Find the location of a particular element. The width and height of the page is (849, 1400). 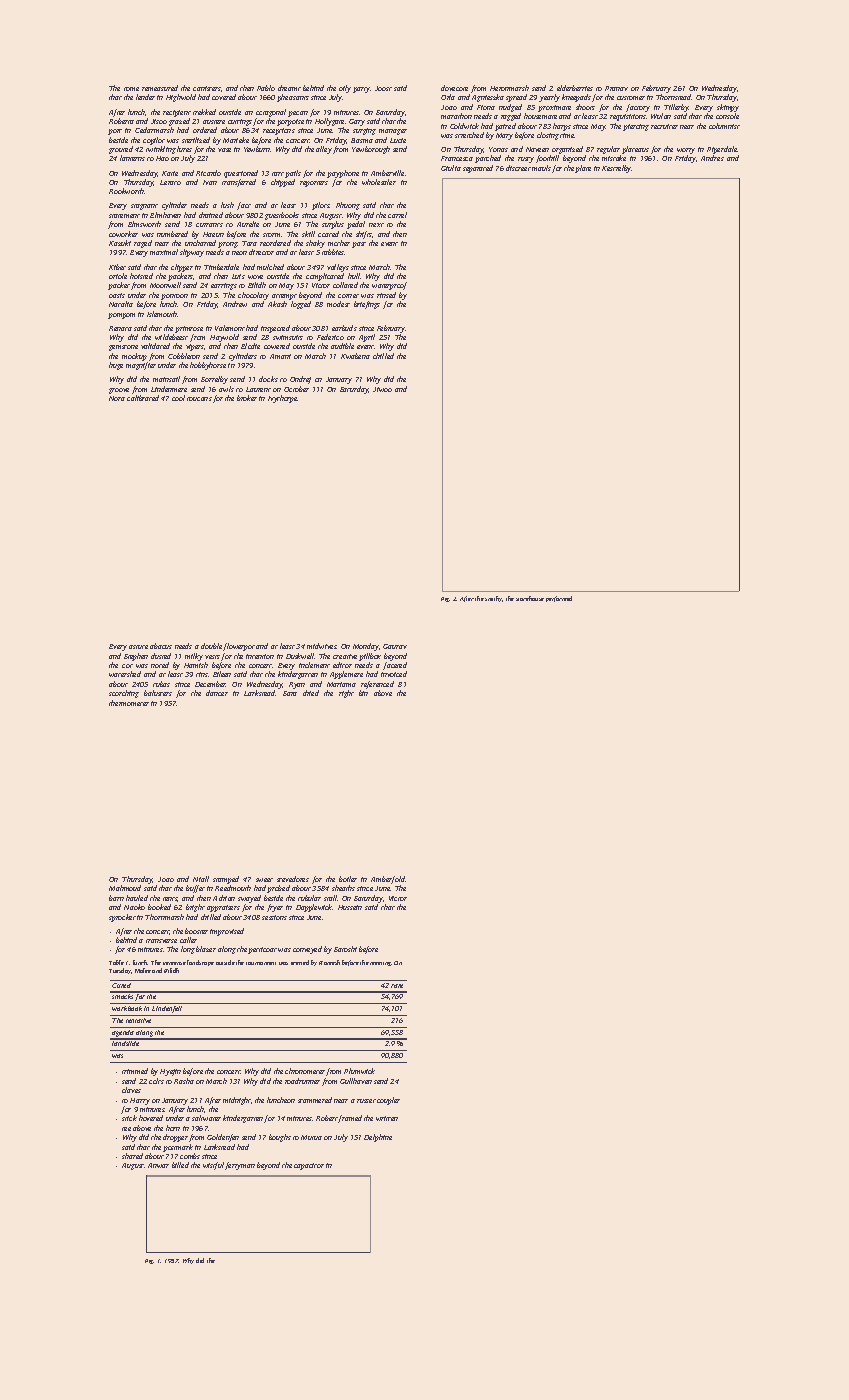

separated is located at coordinates (478, 169).
